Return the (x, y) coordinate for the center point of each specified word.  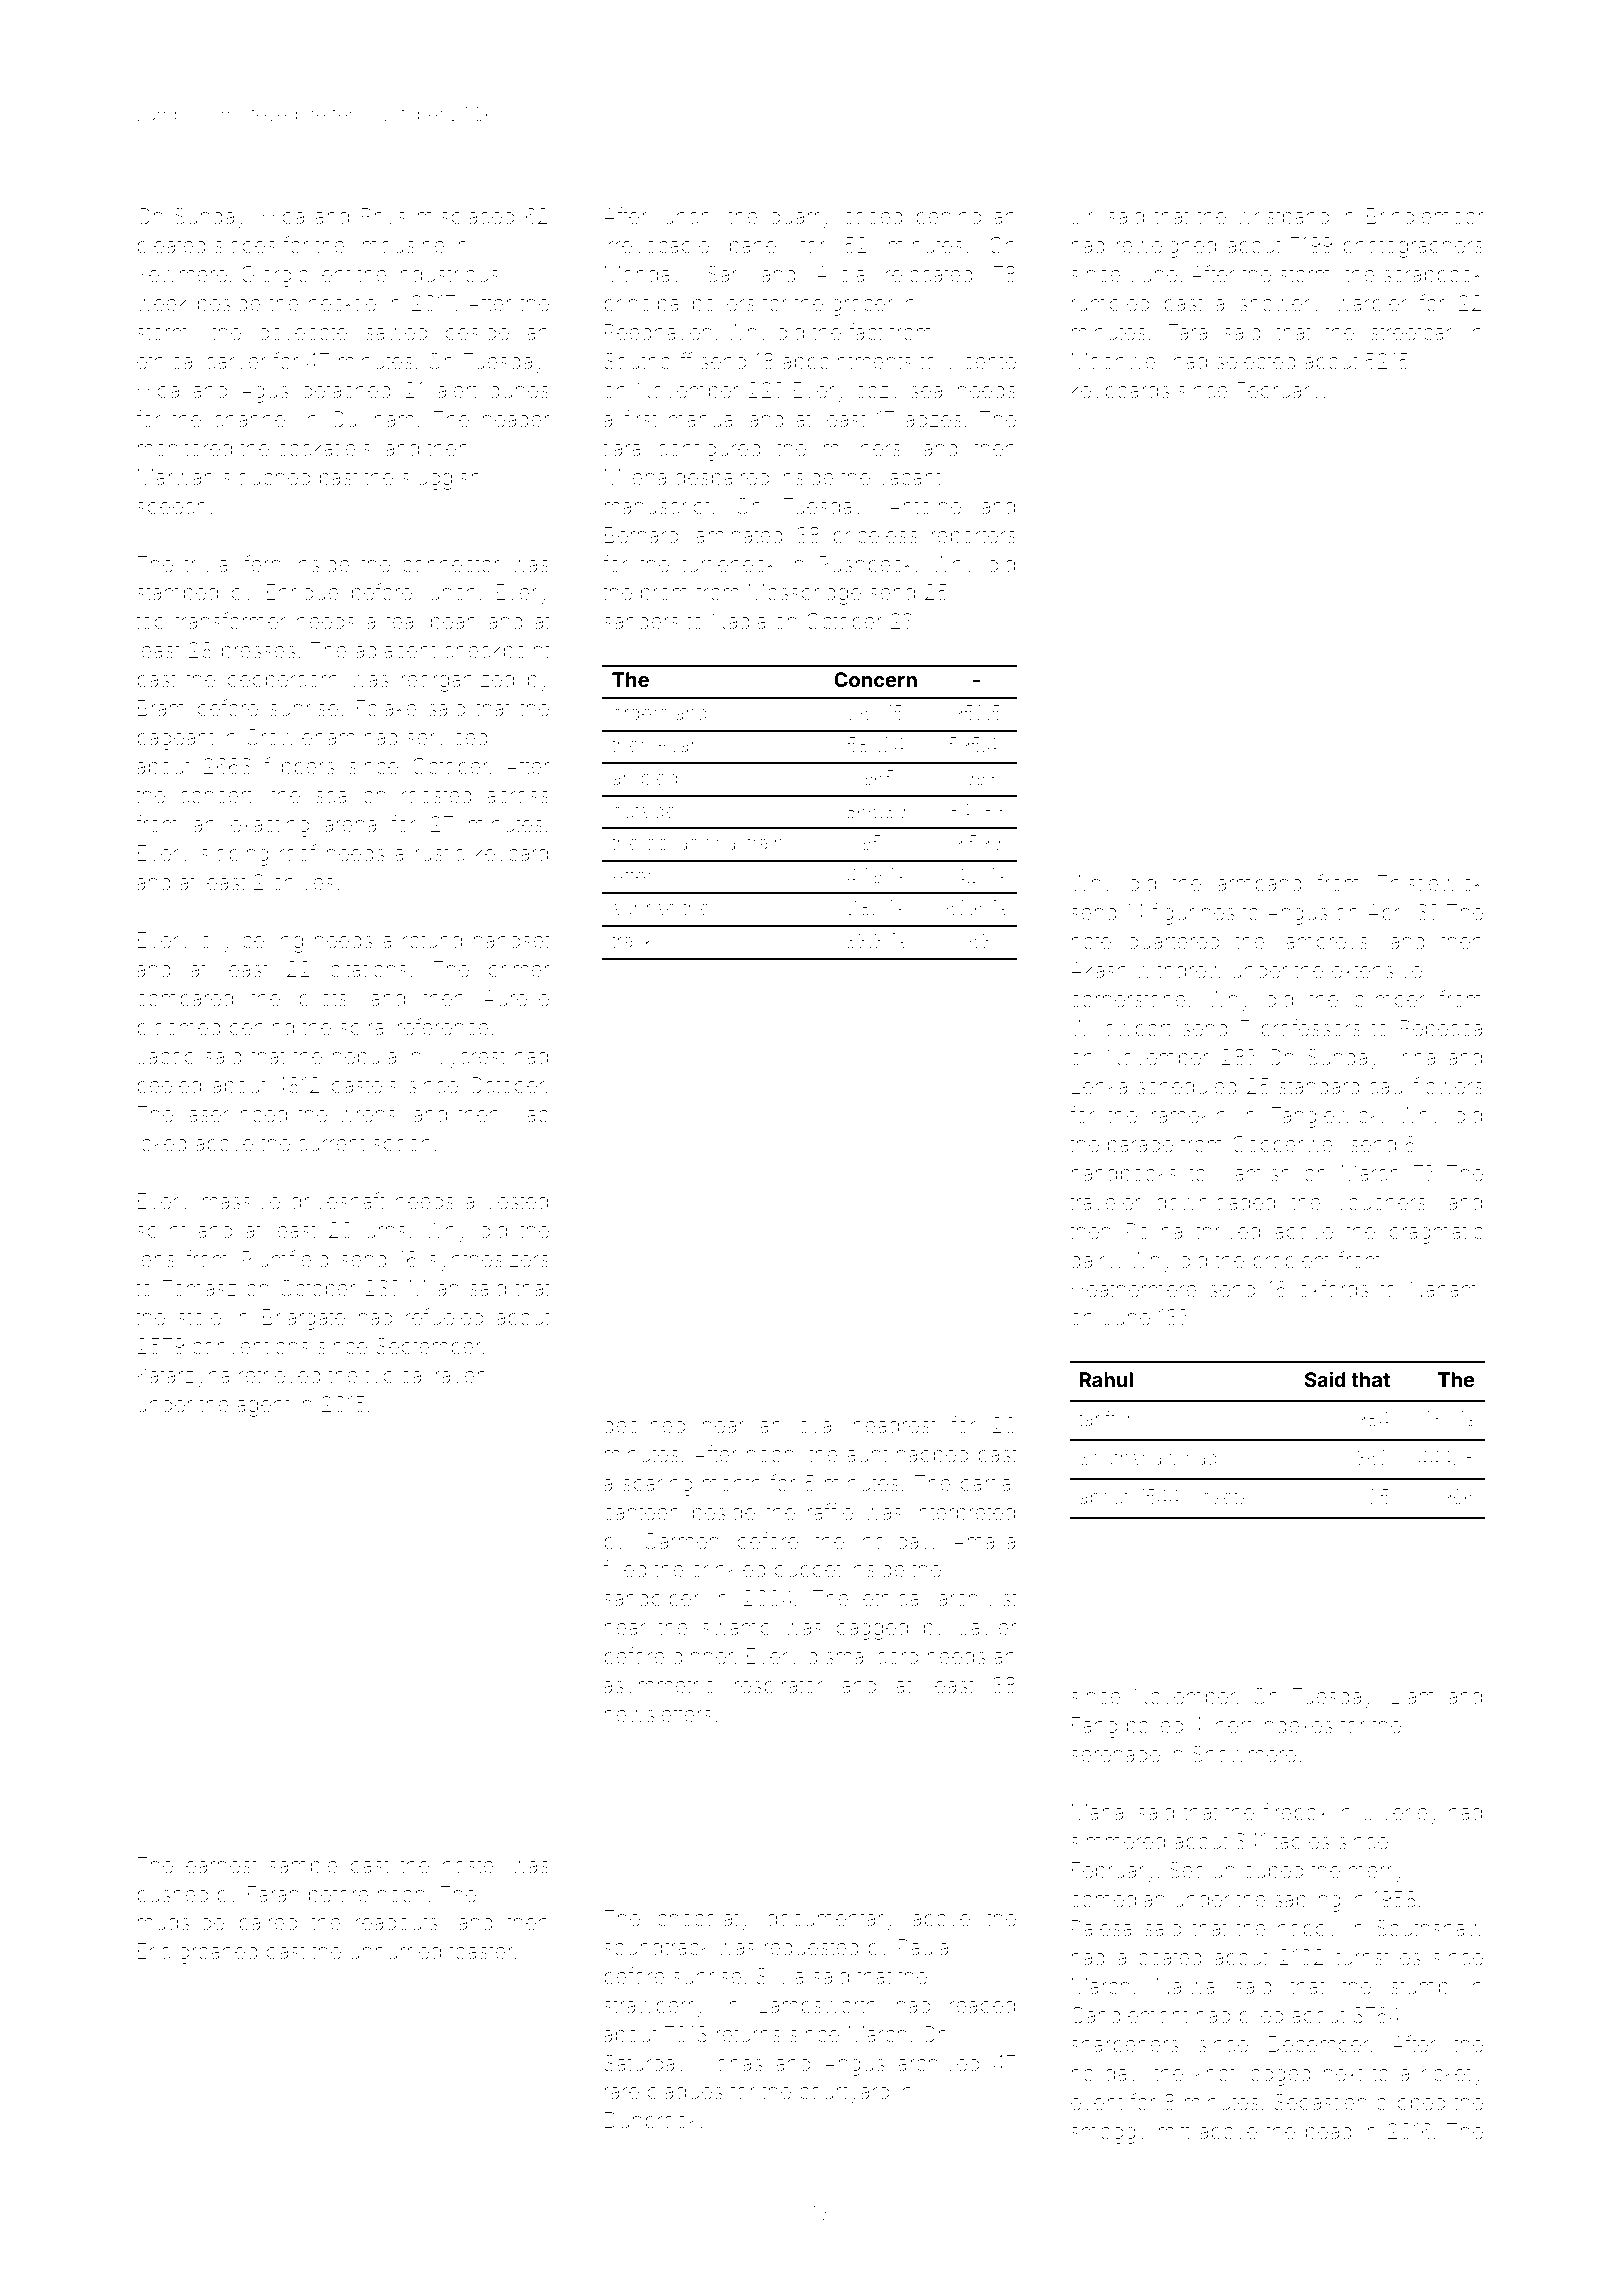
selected (1256, 361)
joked (161, 1145)
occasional (693, 843)
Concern (875, 679)
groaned (218, 1954)
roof (298, 852)
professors (1311, 1029)
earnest (221, 1866)
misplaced (466, 218)
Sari (724, 274)
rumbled (1110, 303)
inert (1231, 1725)
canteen (642, 1512)
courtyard (844, 2093)
